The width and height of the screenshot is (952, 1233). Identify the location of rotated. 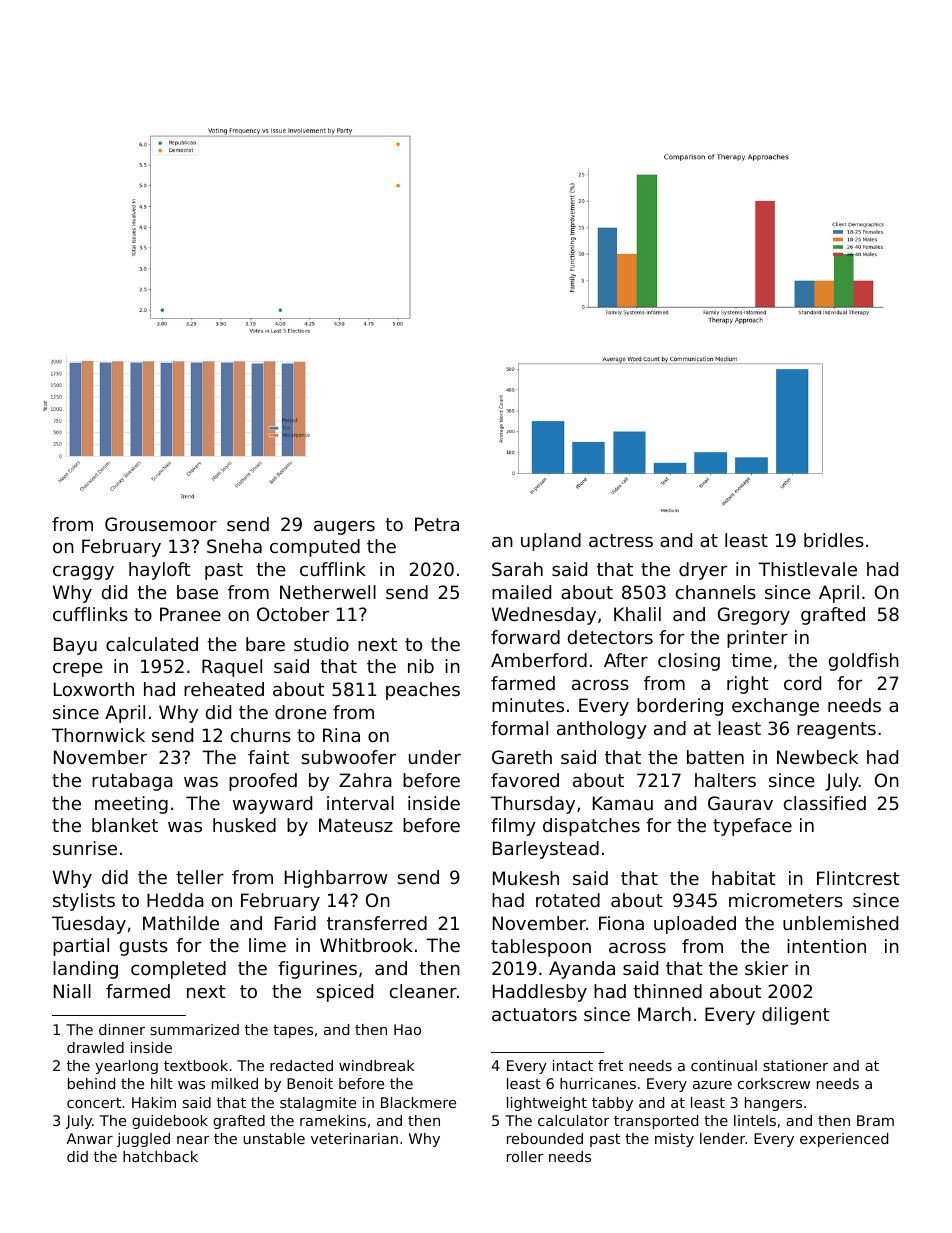
(568, 900).
